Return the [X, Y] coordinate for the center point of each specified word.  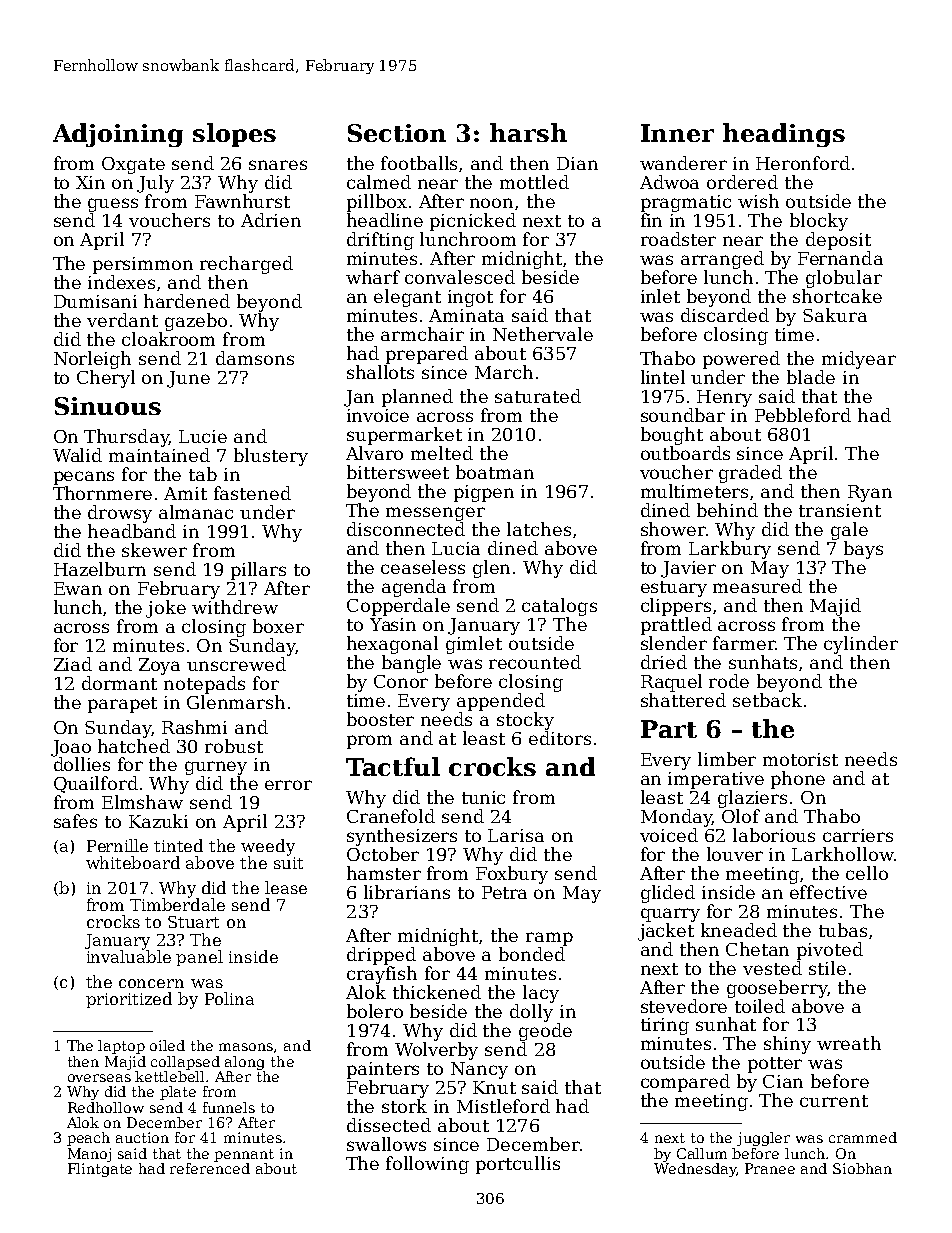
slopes [234, 135]
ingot [470, 298]
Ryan [870, 493]
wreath [849, 1043]
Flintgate [100, 1170]
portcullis [518, 1165]
